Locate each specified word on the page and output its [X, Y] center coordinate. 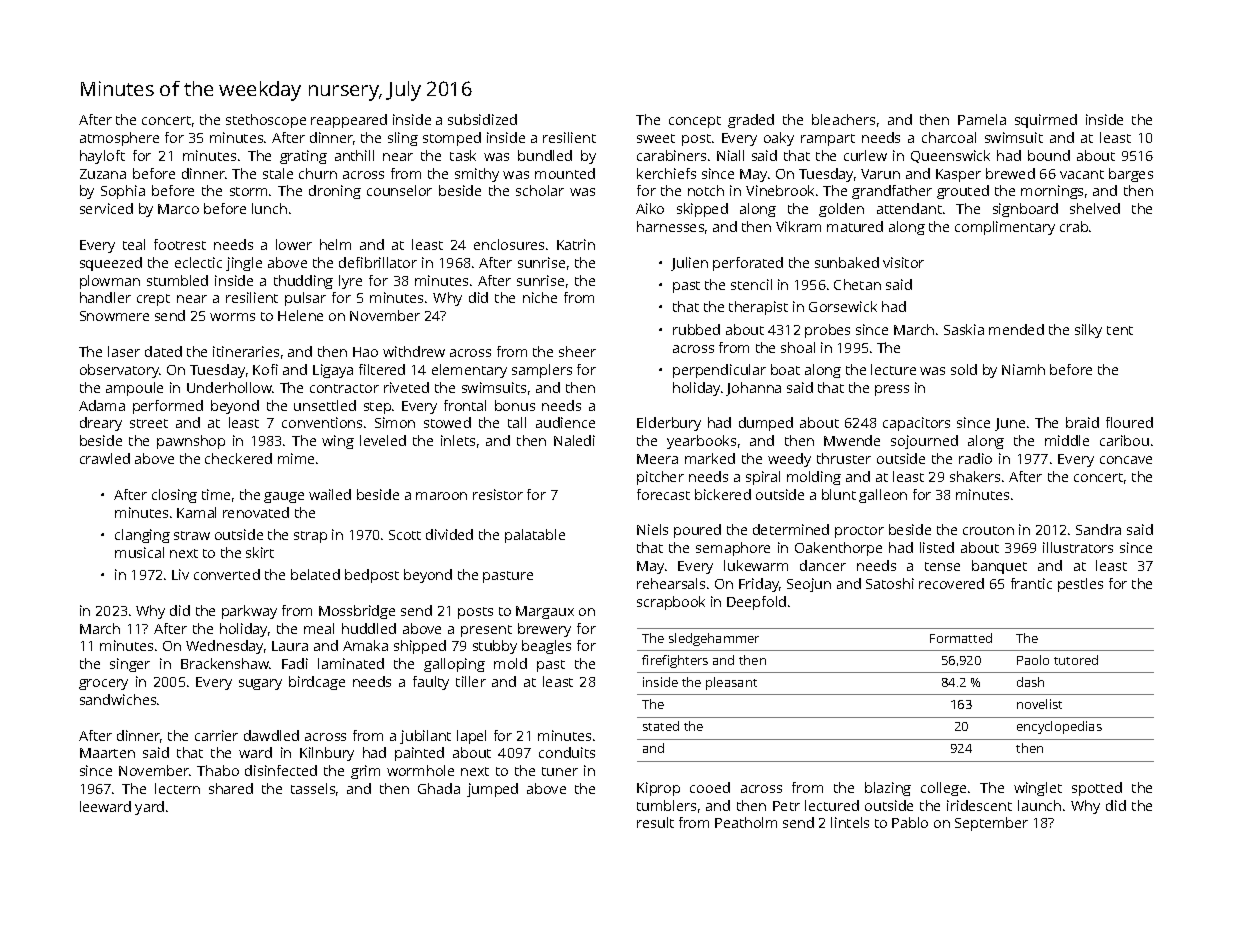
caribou [1124, 440]
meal [319, 628]
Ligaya [333, 371]
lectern [177, 788]
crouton [988, 530]
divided [449, 534]
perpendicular [719, 371]
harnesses [670, 226]
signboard [1025, 210]
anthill [354, 155]
